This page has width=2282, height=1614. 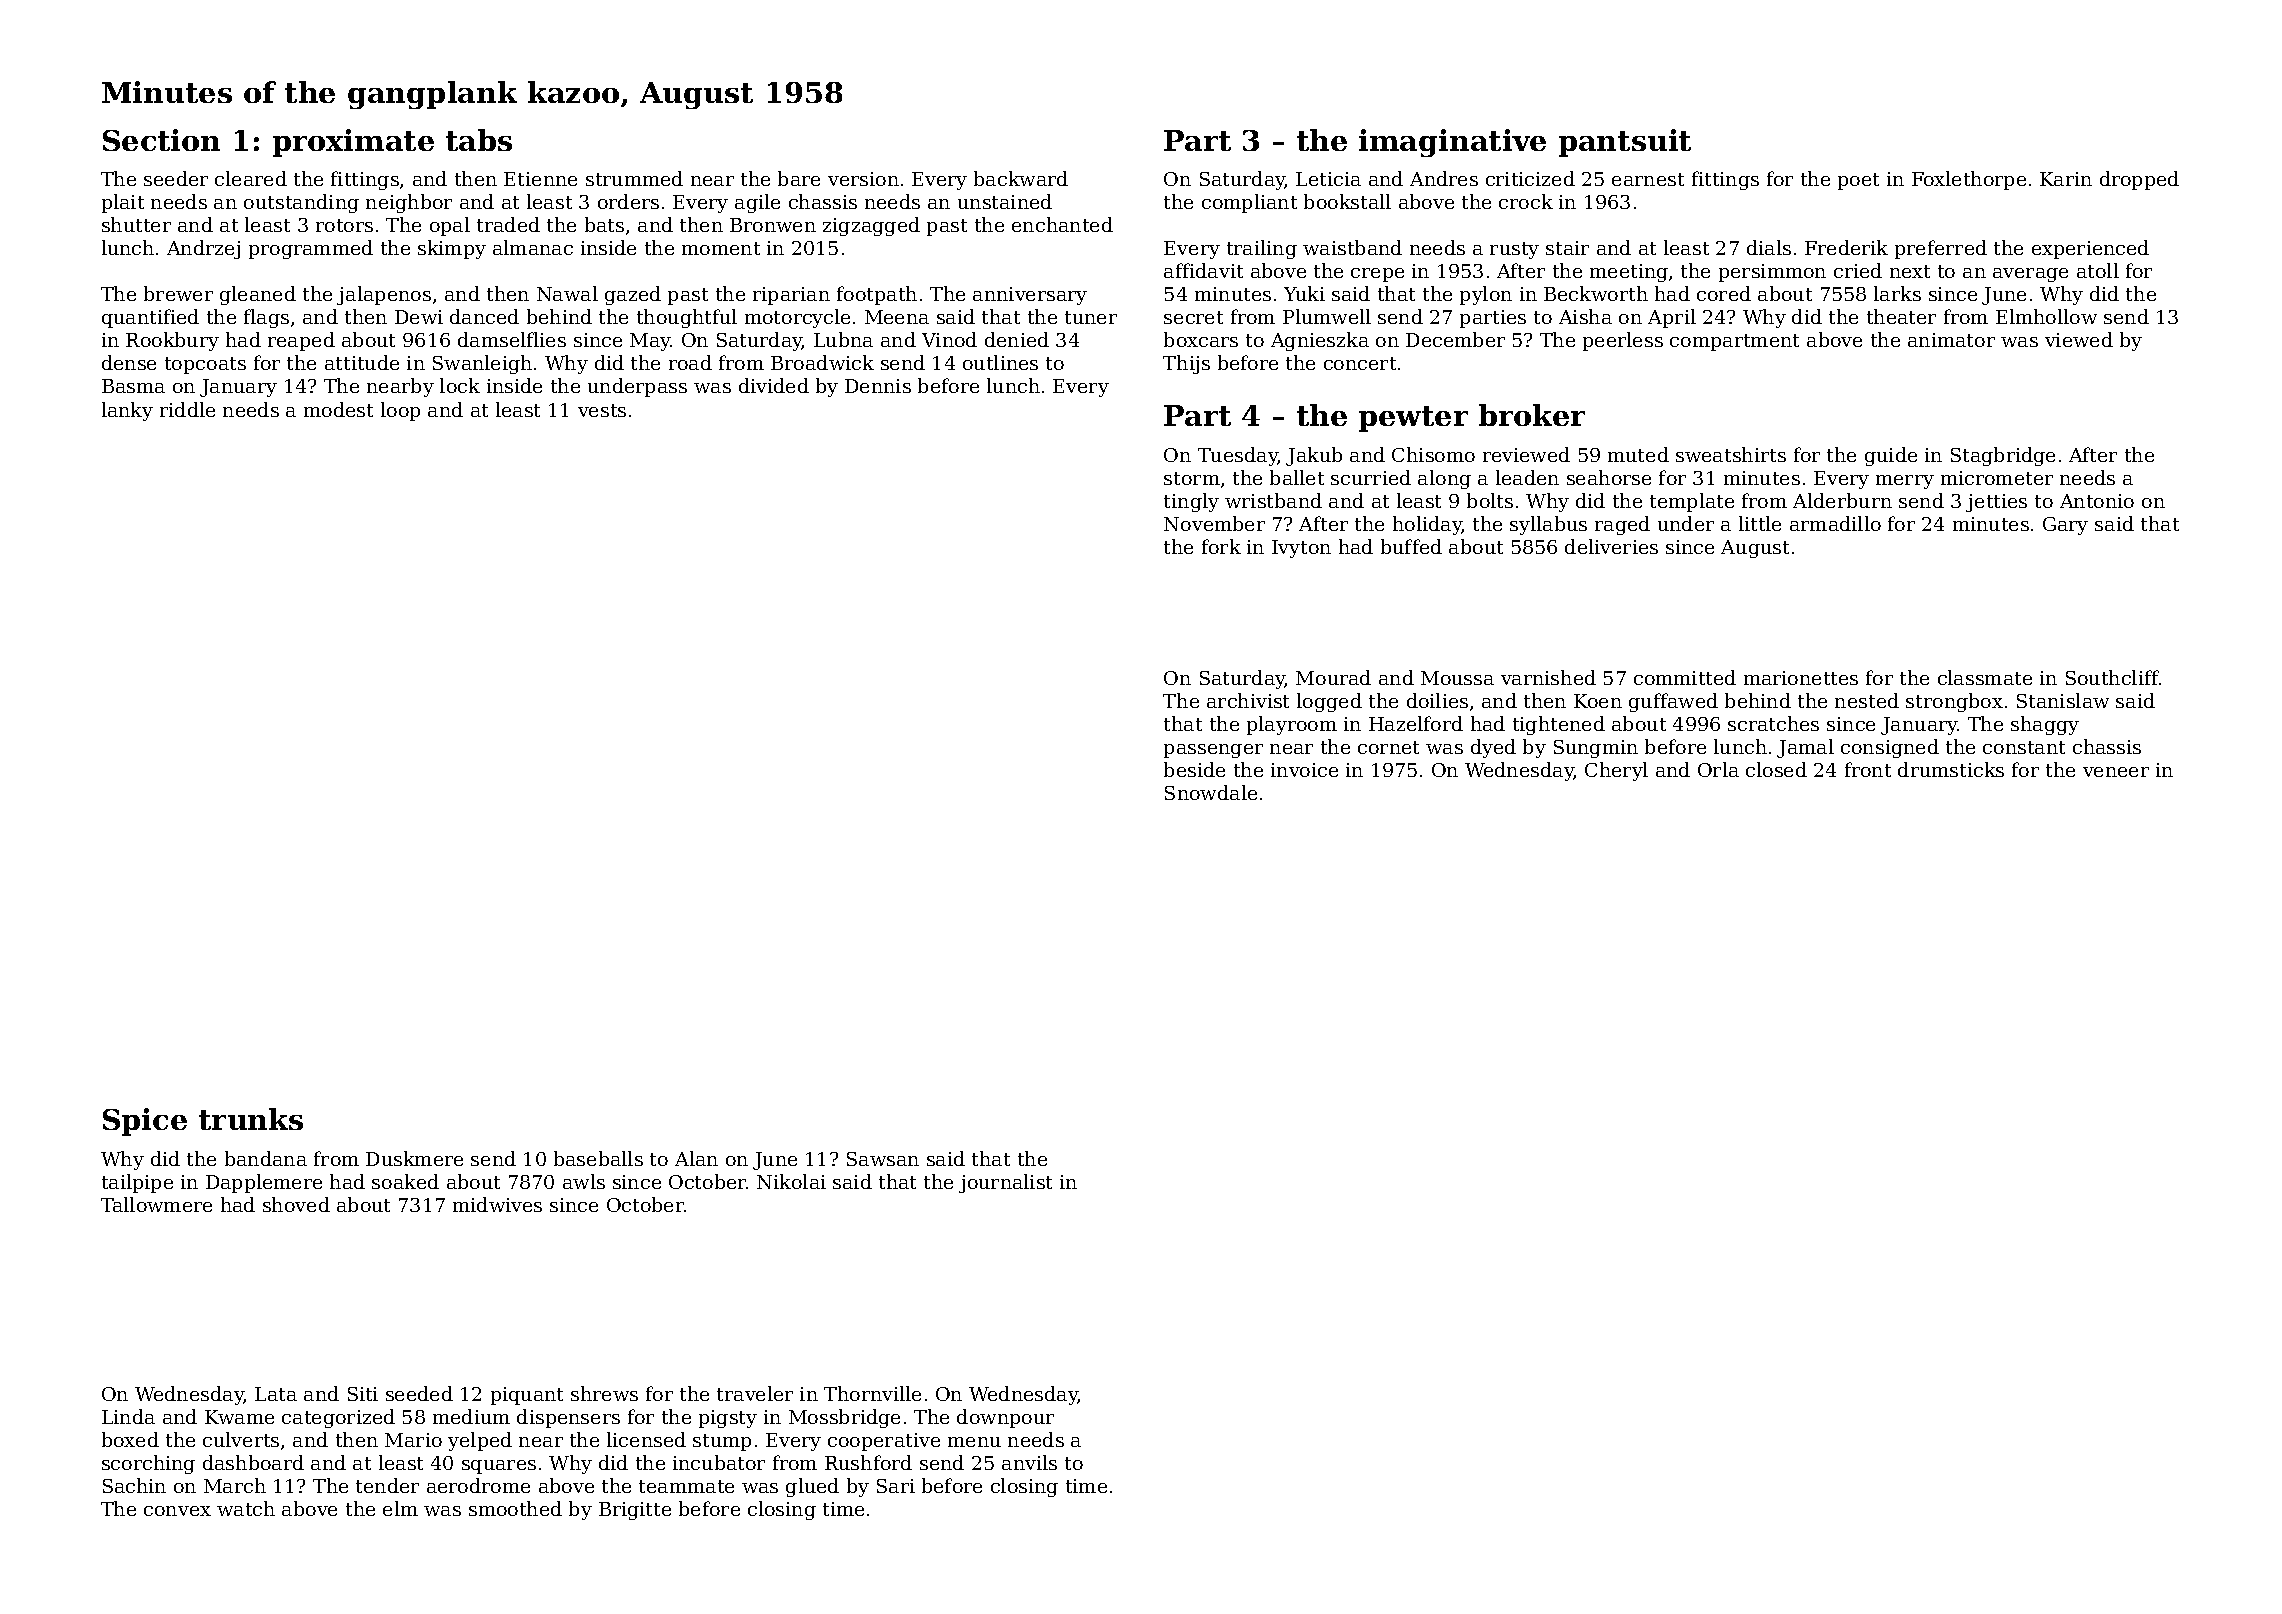 What do you see at coordinates (1029, 1462) in the page?
I see `anvils` at bounding box center [1029, 1462].
